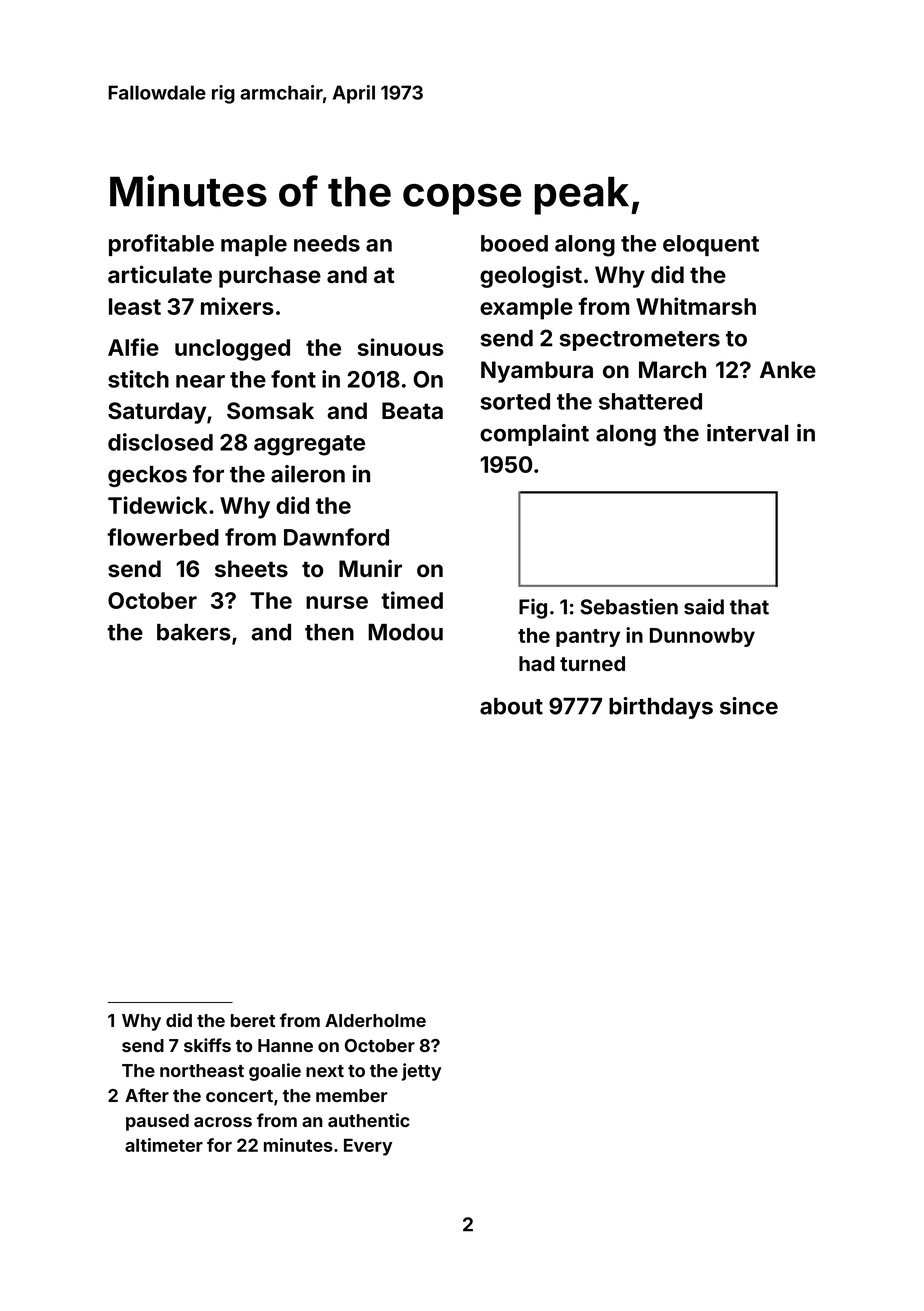  I want to click on Alderholme, so click(375, 1020).
